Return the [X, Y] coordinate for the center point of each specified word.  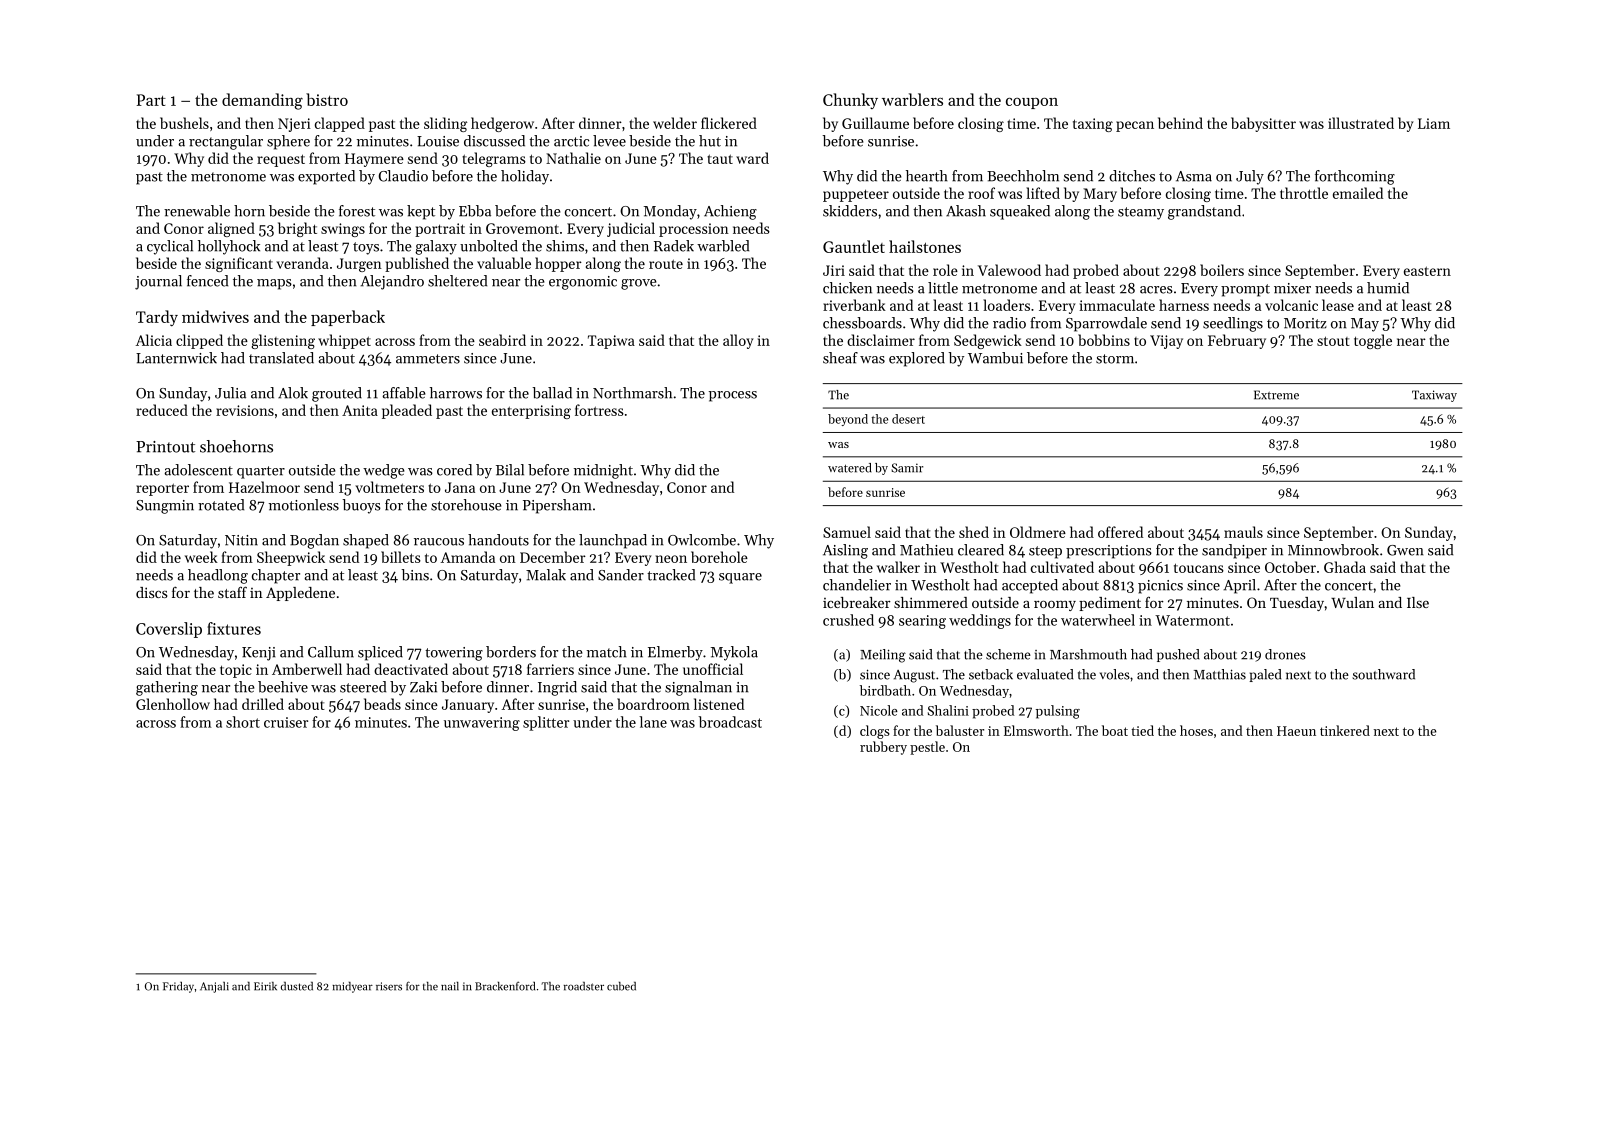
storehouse [466, 505]
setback [991, 674]
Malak [546, 575]
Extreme [1276, 395]
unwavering [482, 724]
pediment [1110, 604]
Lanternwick [176, 358]
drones [1285, 654]
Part [151, 100]
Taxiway [1434, 396]
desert [908, 419]
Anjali [214, 987]
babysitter [1263, 124]
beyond [848, 420]
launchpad [613, 541]
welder [675, 123]
